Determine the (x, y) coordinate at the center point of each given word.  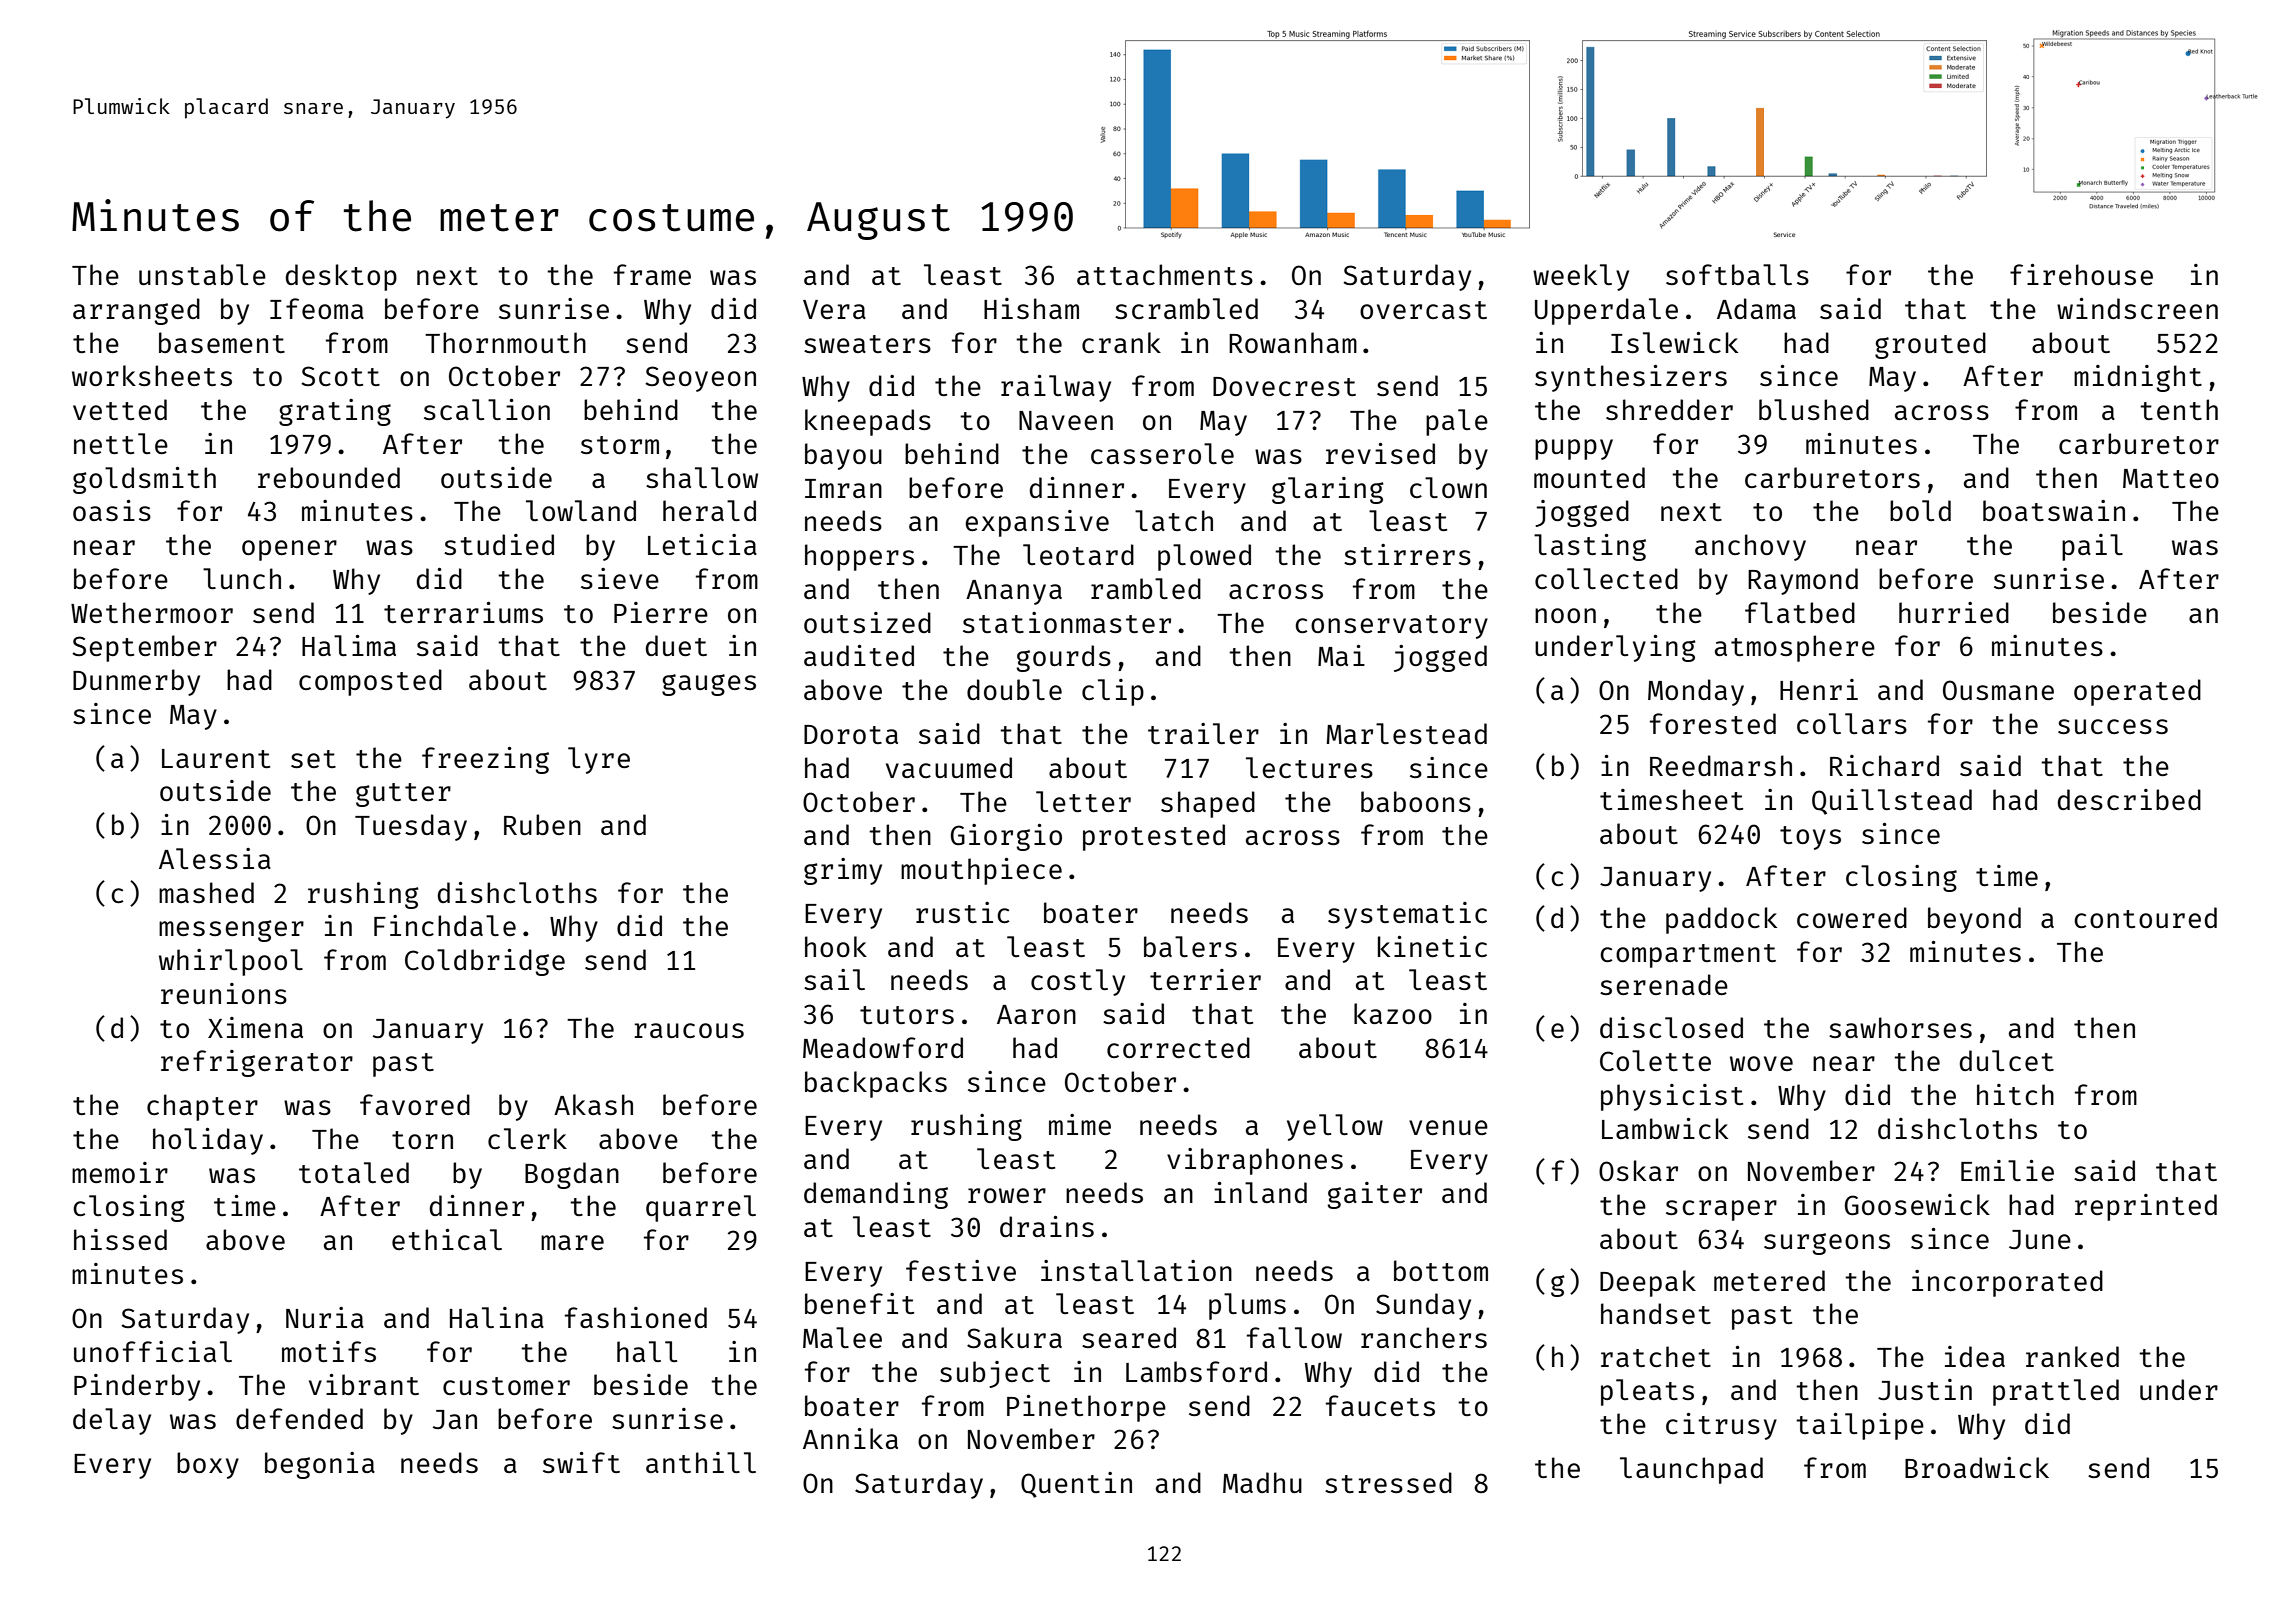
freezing (485, 760)
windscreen (2137, 308)
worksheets (152, 375)
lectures (1309, 767)
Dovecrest (1284, 386)
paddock (1721, 920)
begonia (320, 1465)
